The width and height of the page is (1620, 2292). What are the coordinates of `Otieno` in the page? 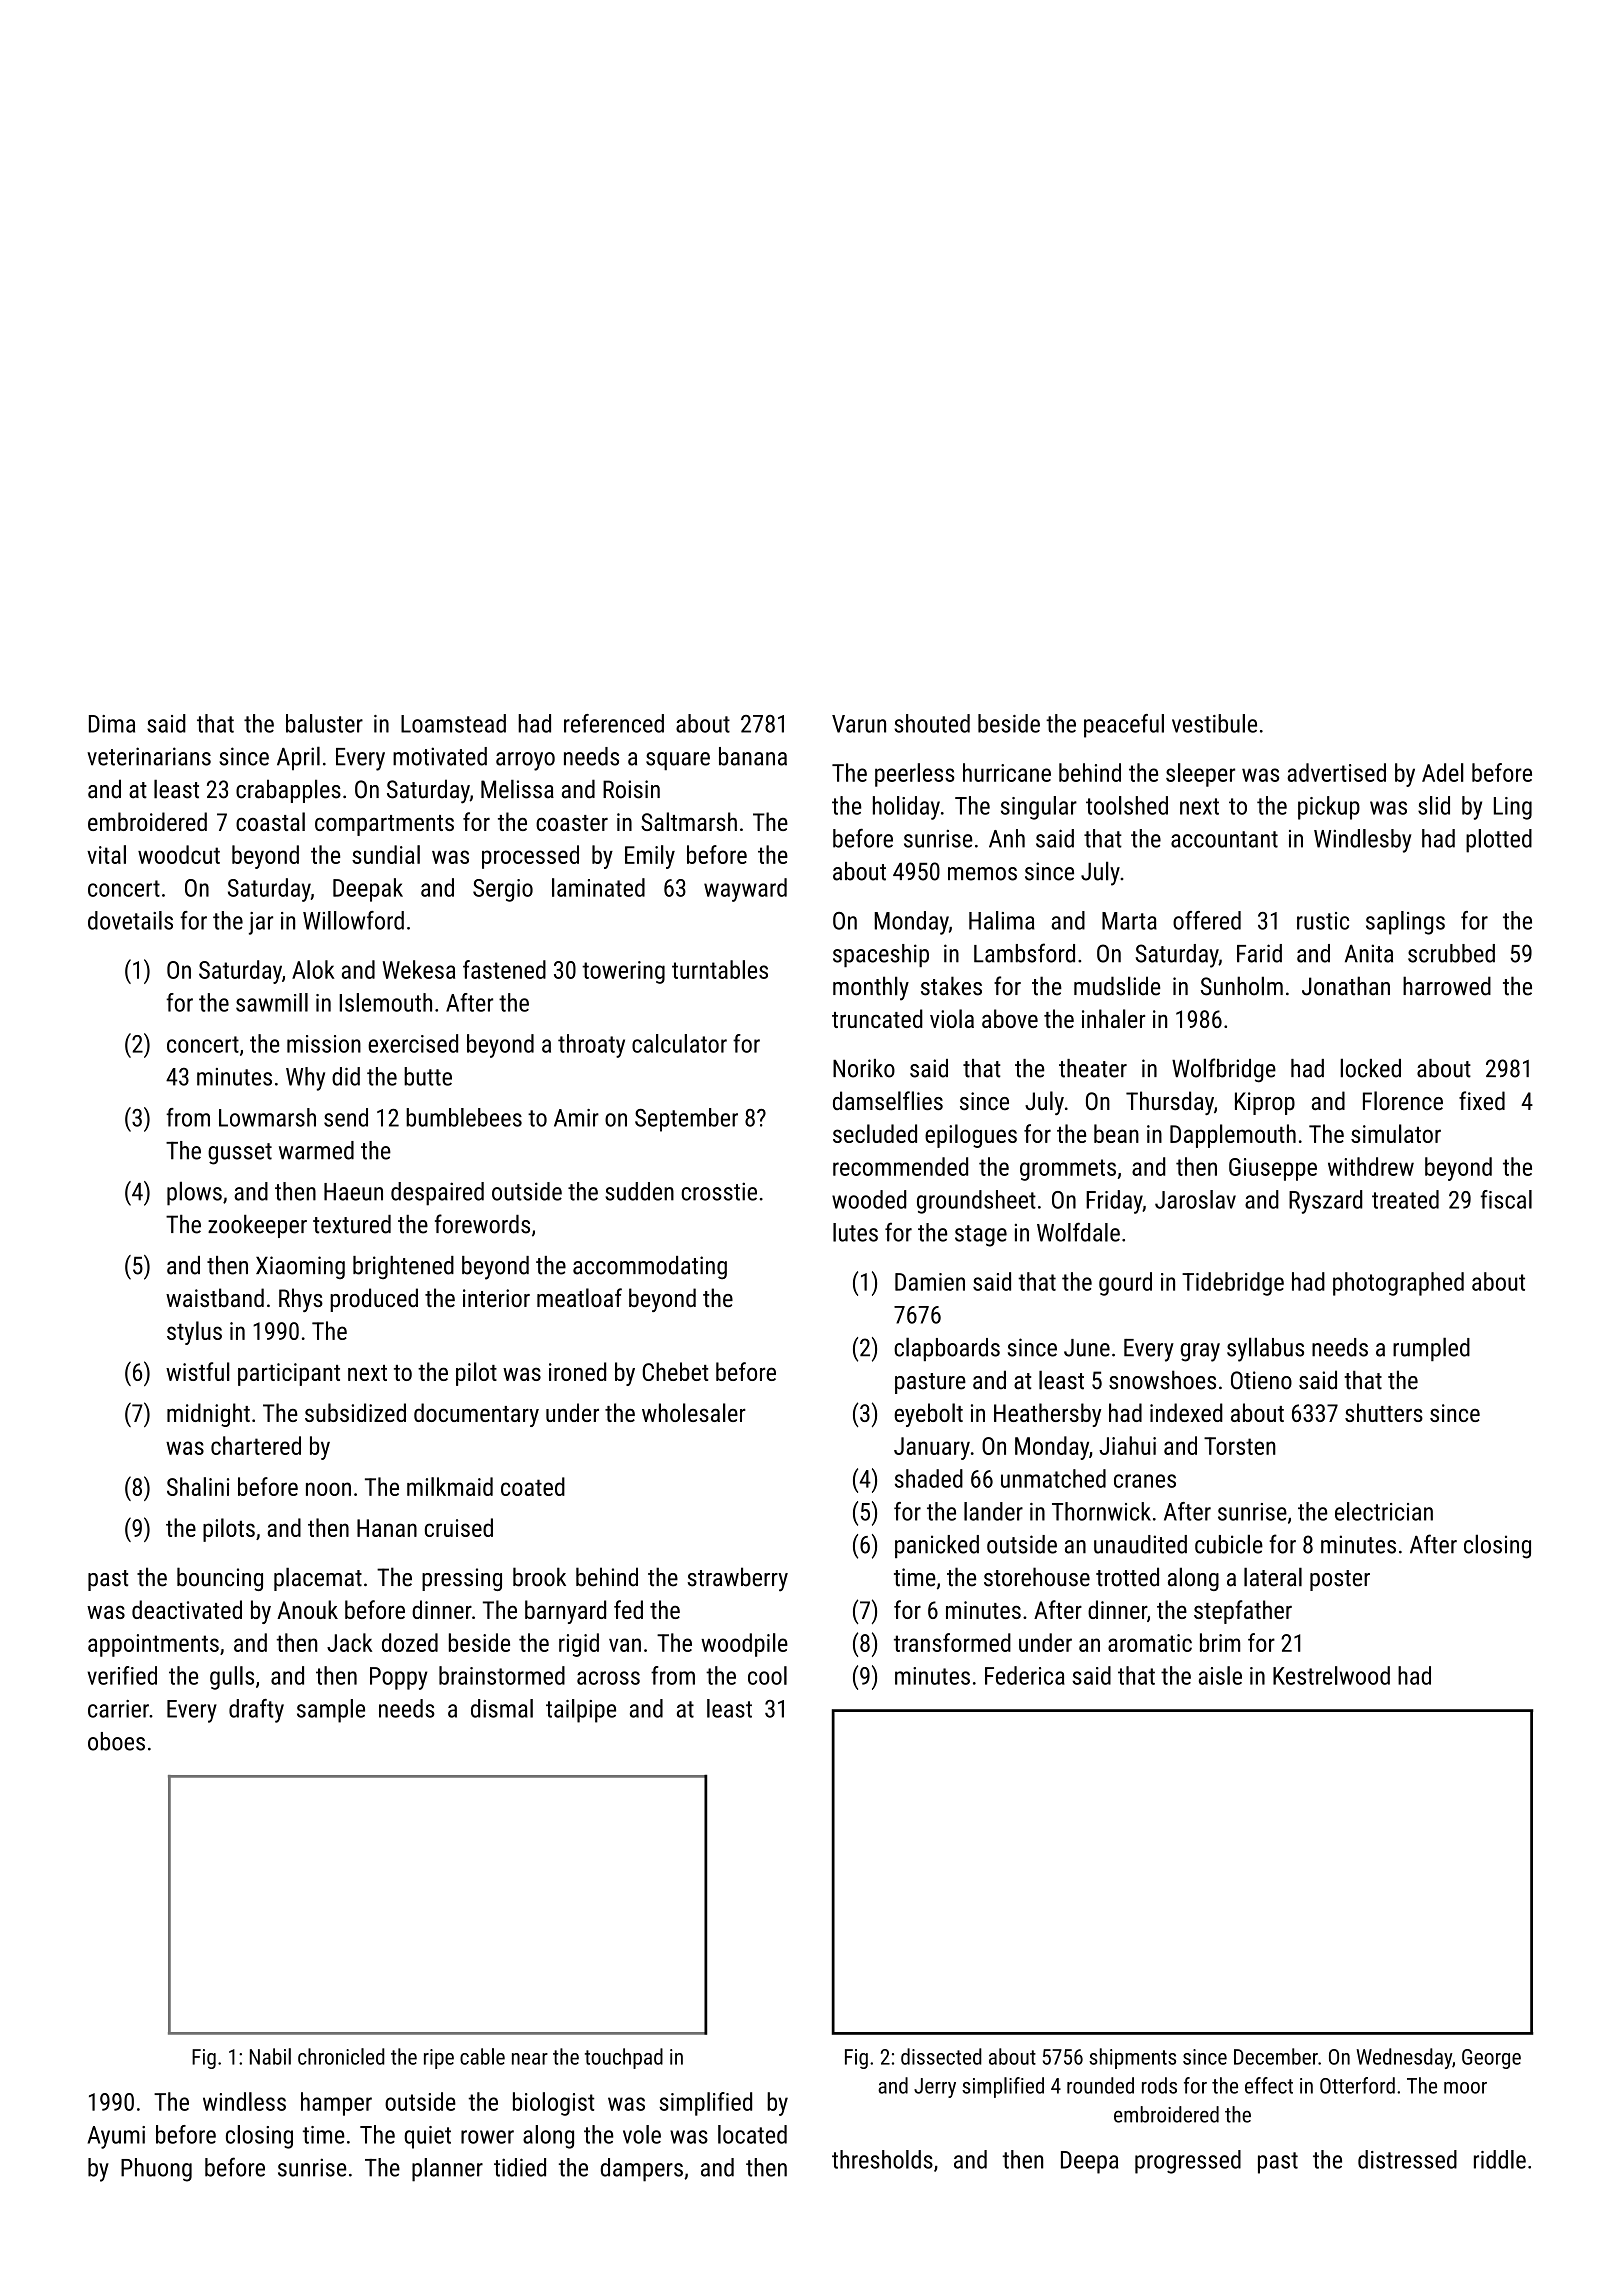 It's located at (1261, 1380).
